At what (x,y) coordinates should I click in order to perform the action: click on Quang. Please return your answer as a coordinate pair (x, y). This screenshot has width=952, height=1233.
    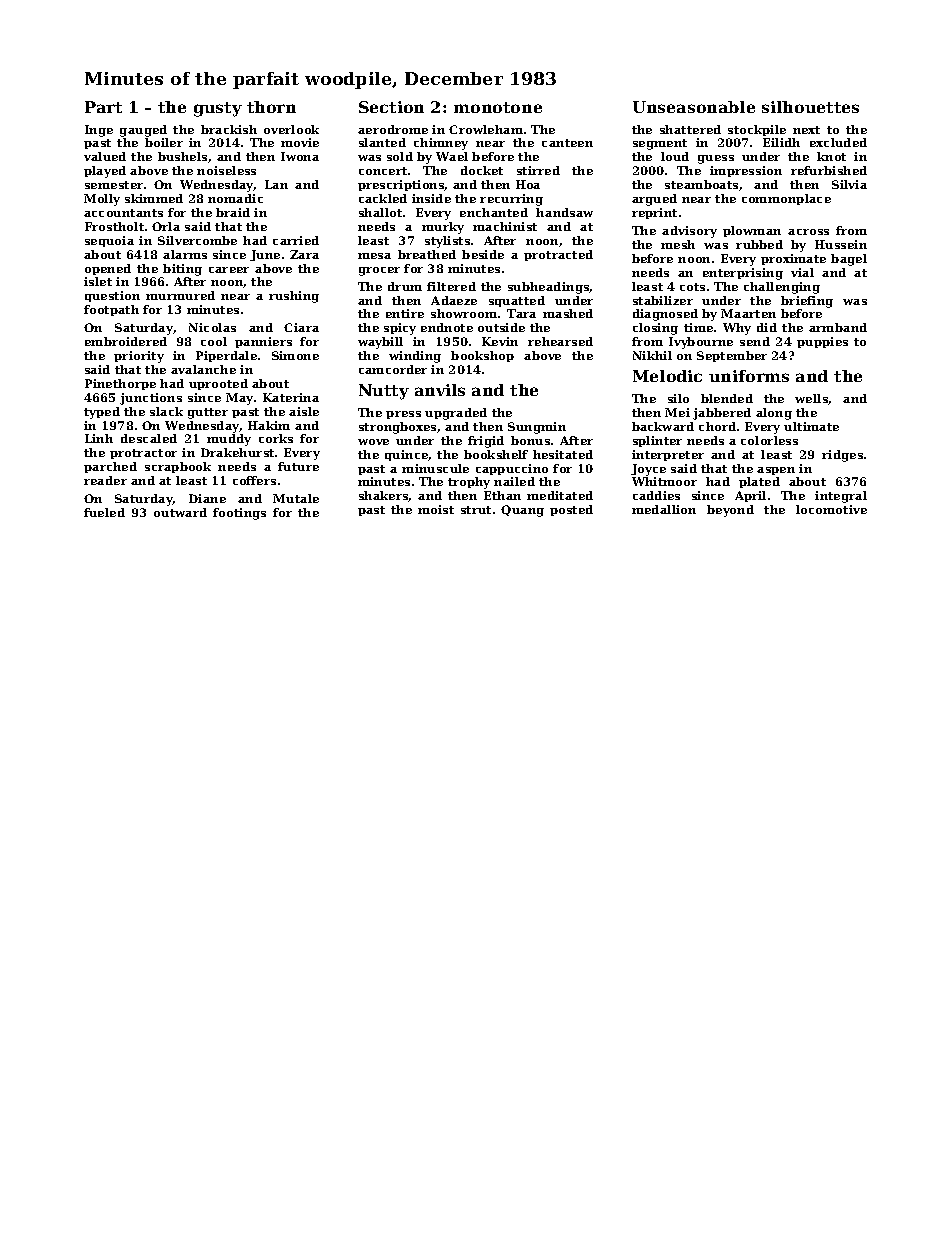
    Looking at the image, I should click on (522, 511).
